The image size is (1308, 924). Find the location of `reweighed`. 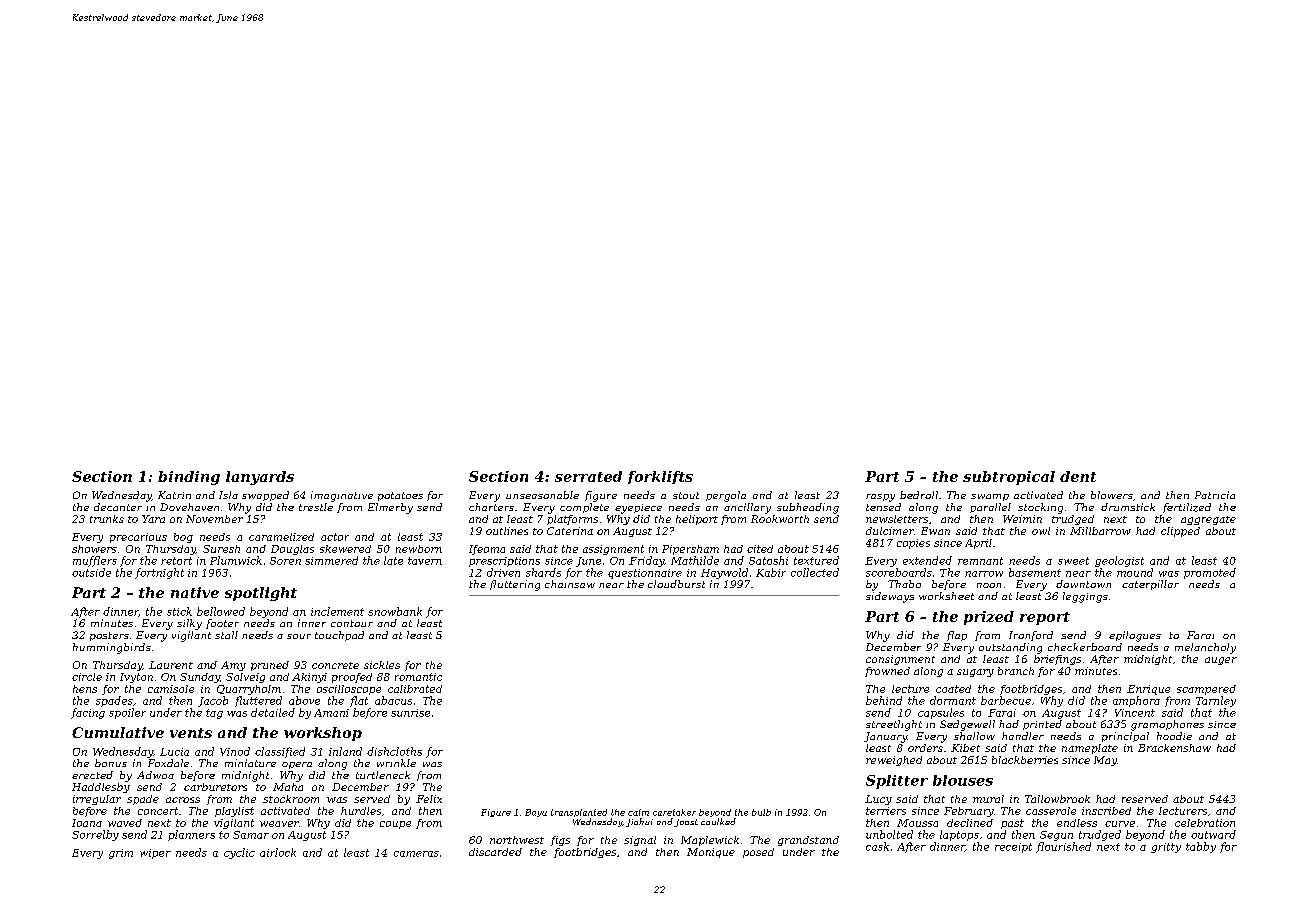

reweighed is located at coordinates (894, 761).
